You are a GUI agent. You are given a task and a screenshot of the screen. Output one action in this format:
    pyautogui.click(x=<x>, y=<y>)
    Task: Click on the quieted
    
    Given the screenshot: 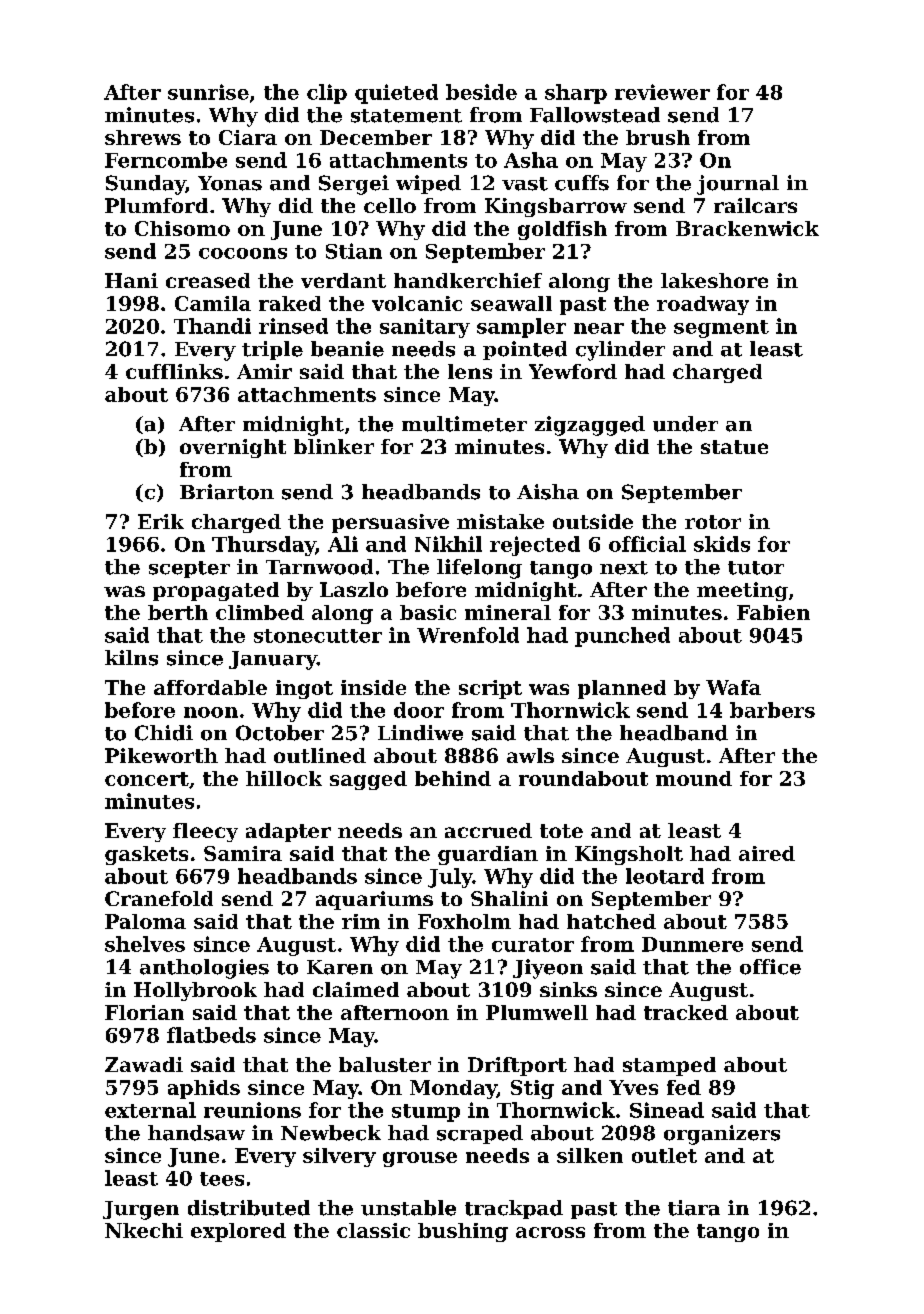 What is the action you would take?
    pyautogui.click(x=396, y=94)
